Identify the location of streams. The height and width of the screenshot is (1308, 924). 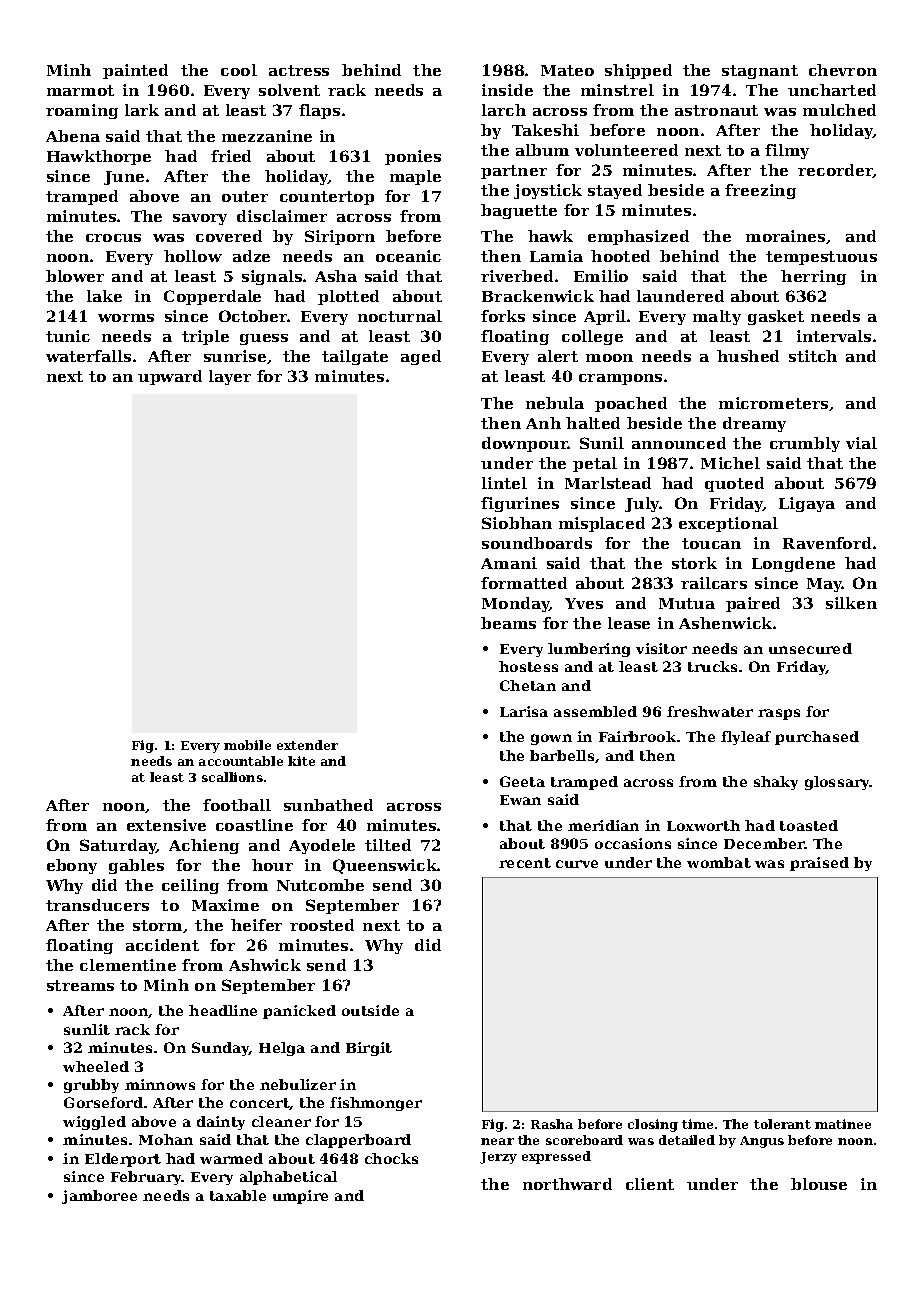
(80, 985).
